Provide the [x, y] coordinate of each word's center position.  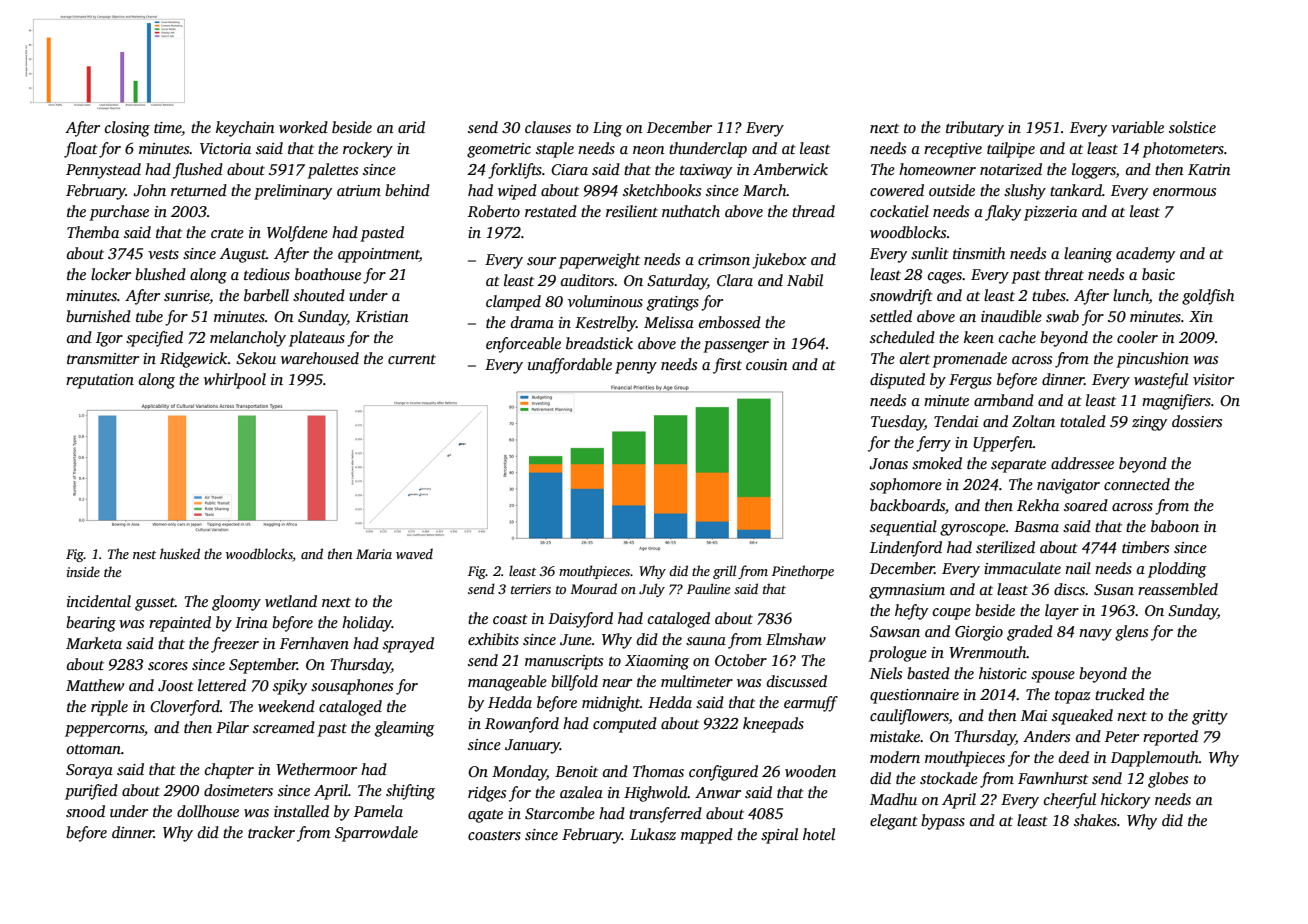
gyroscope [973, 530]
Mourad [593, 588]
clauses [548, 127]
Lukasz [653, 834]
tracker [271, 832]
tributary [975, 129]
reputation [100, 381]
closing [127, 129]
